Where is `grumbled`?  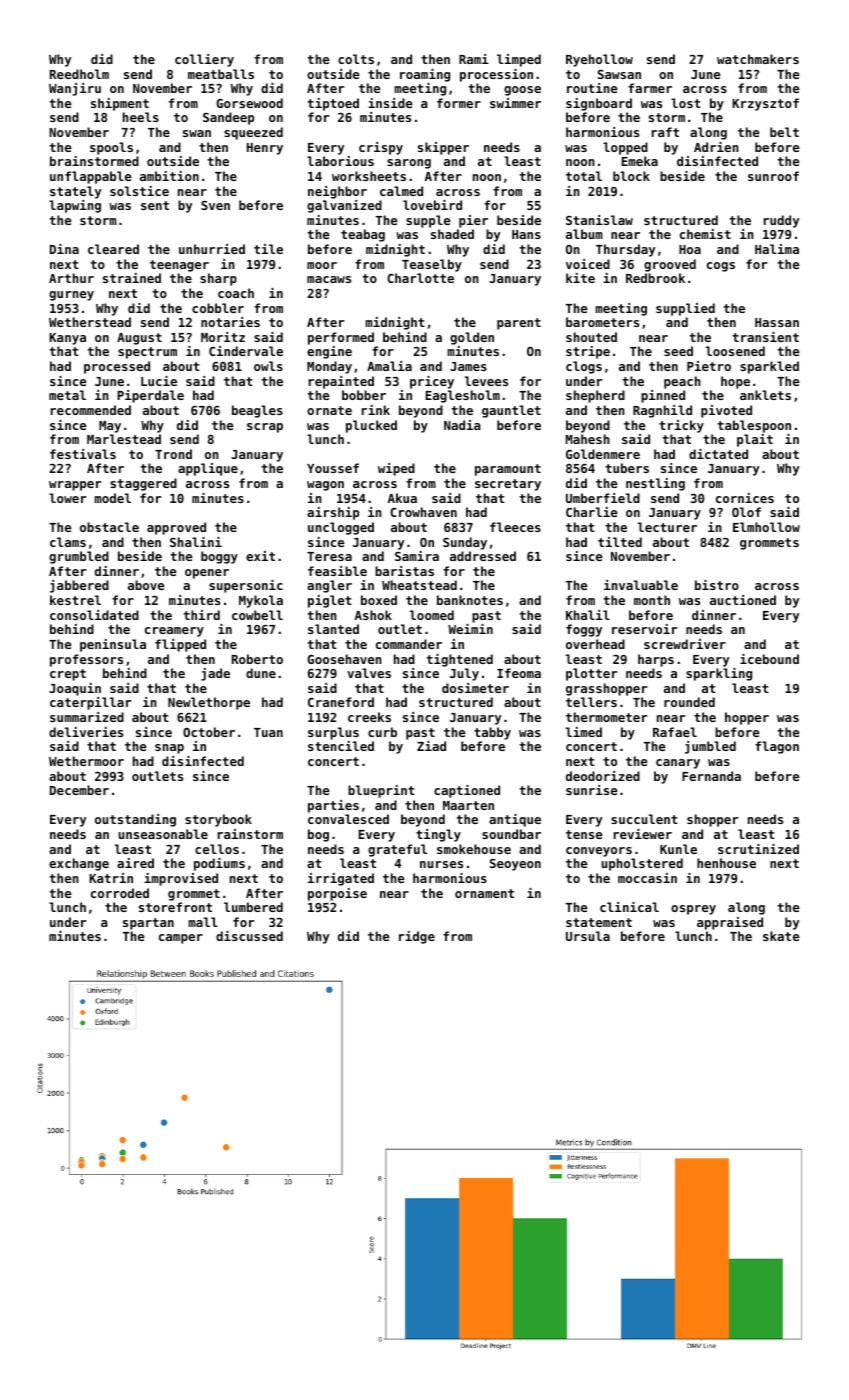 grumbled is located at coordinates (79, 557).
